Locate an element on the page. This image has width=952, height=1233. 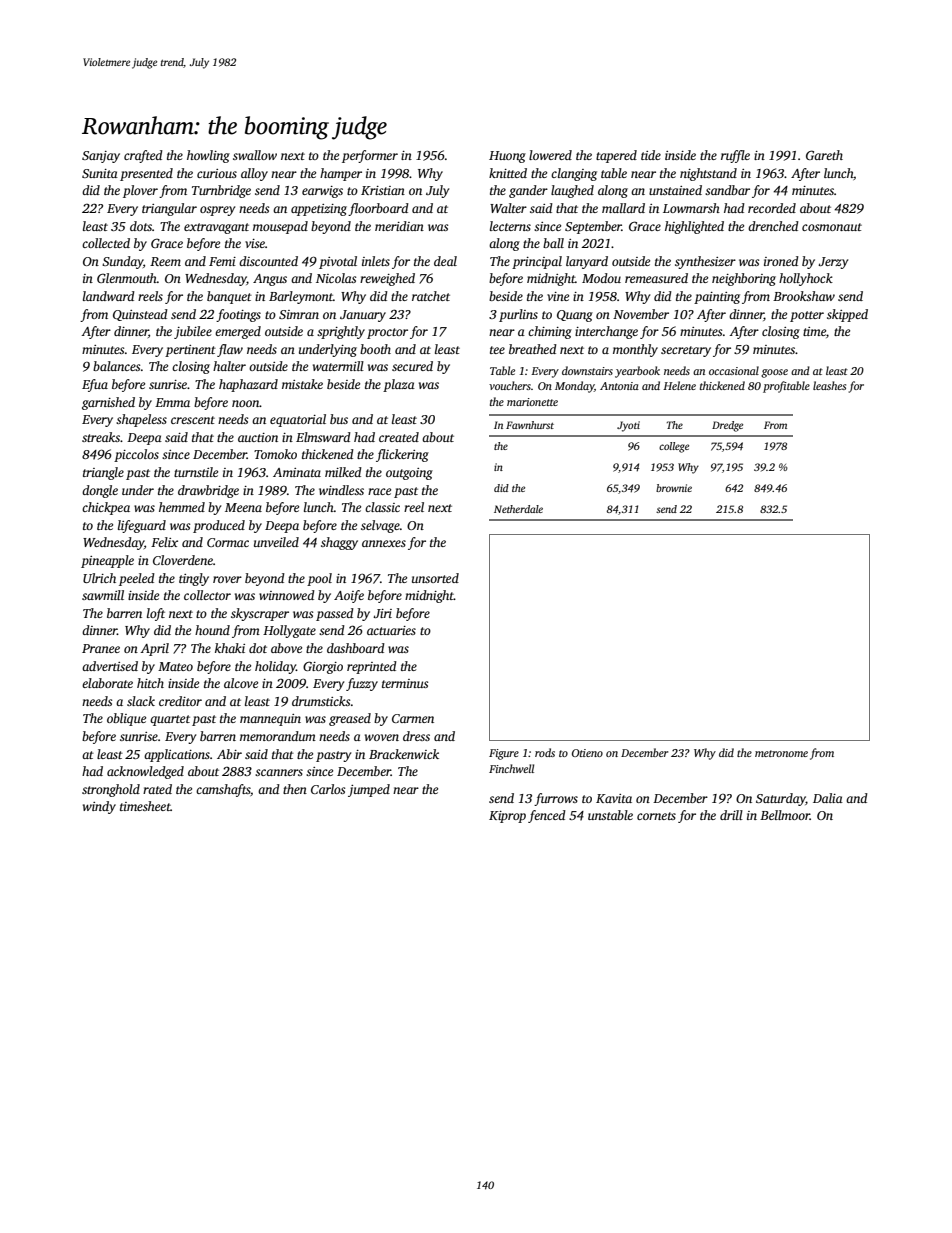
Jiri is located at coordinates (382, 613).
